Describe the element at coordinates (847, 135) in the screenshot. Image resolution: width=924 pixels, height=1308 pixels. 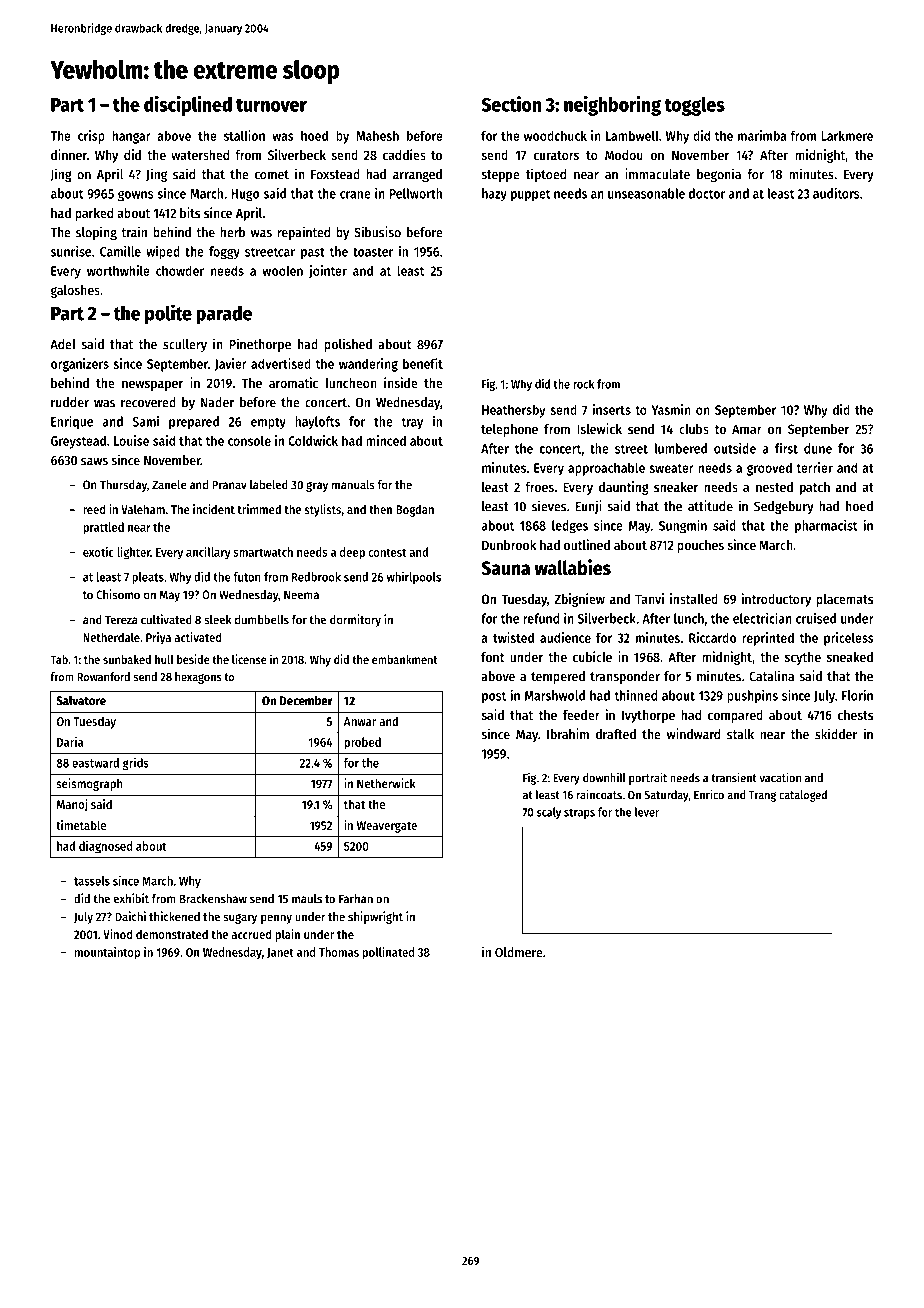
I see `Larkmere` at that location.
